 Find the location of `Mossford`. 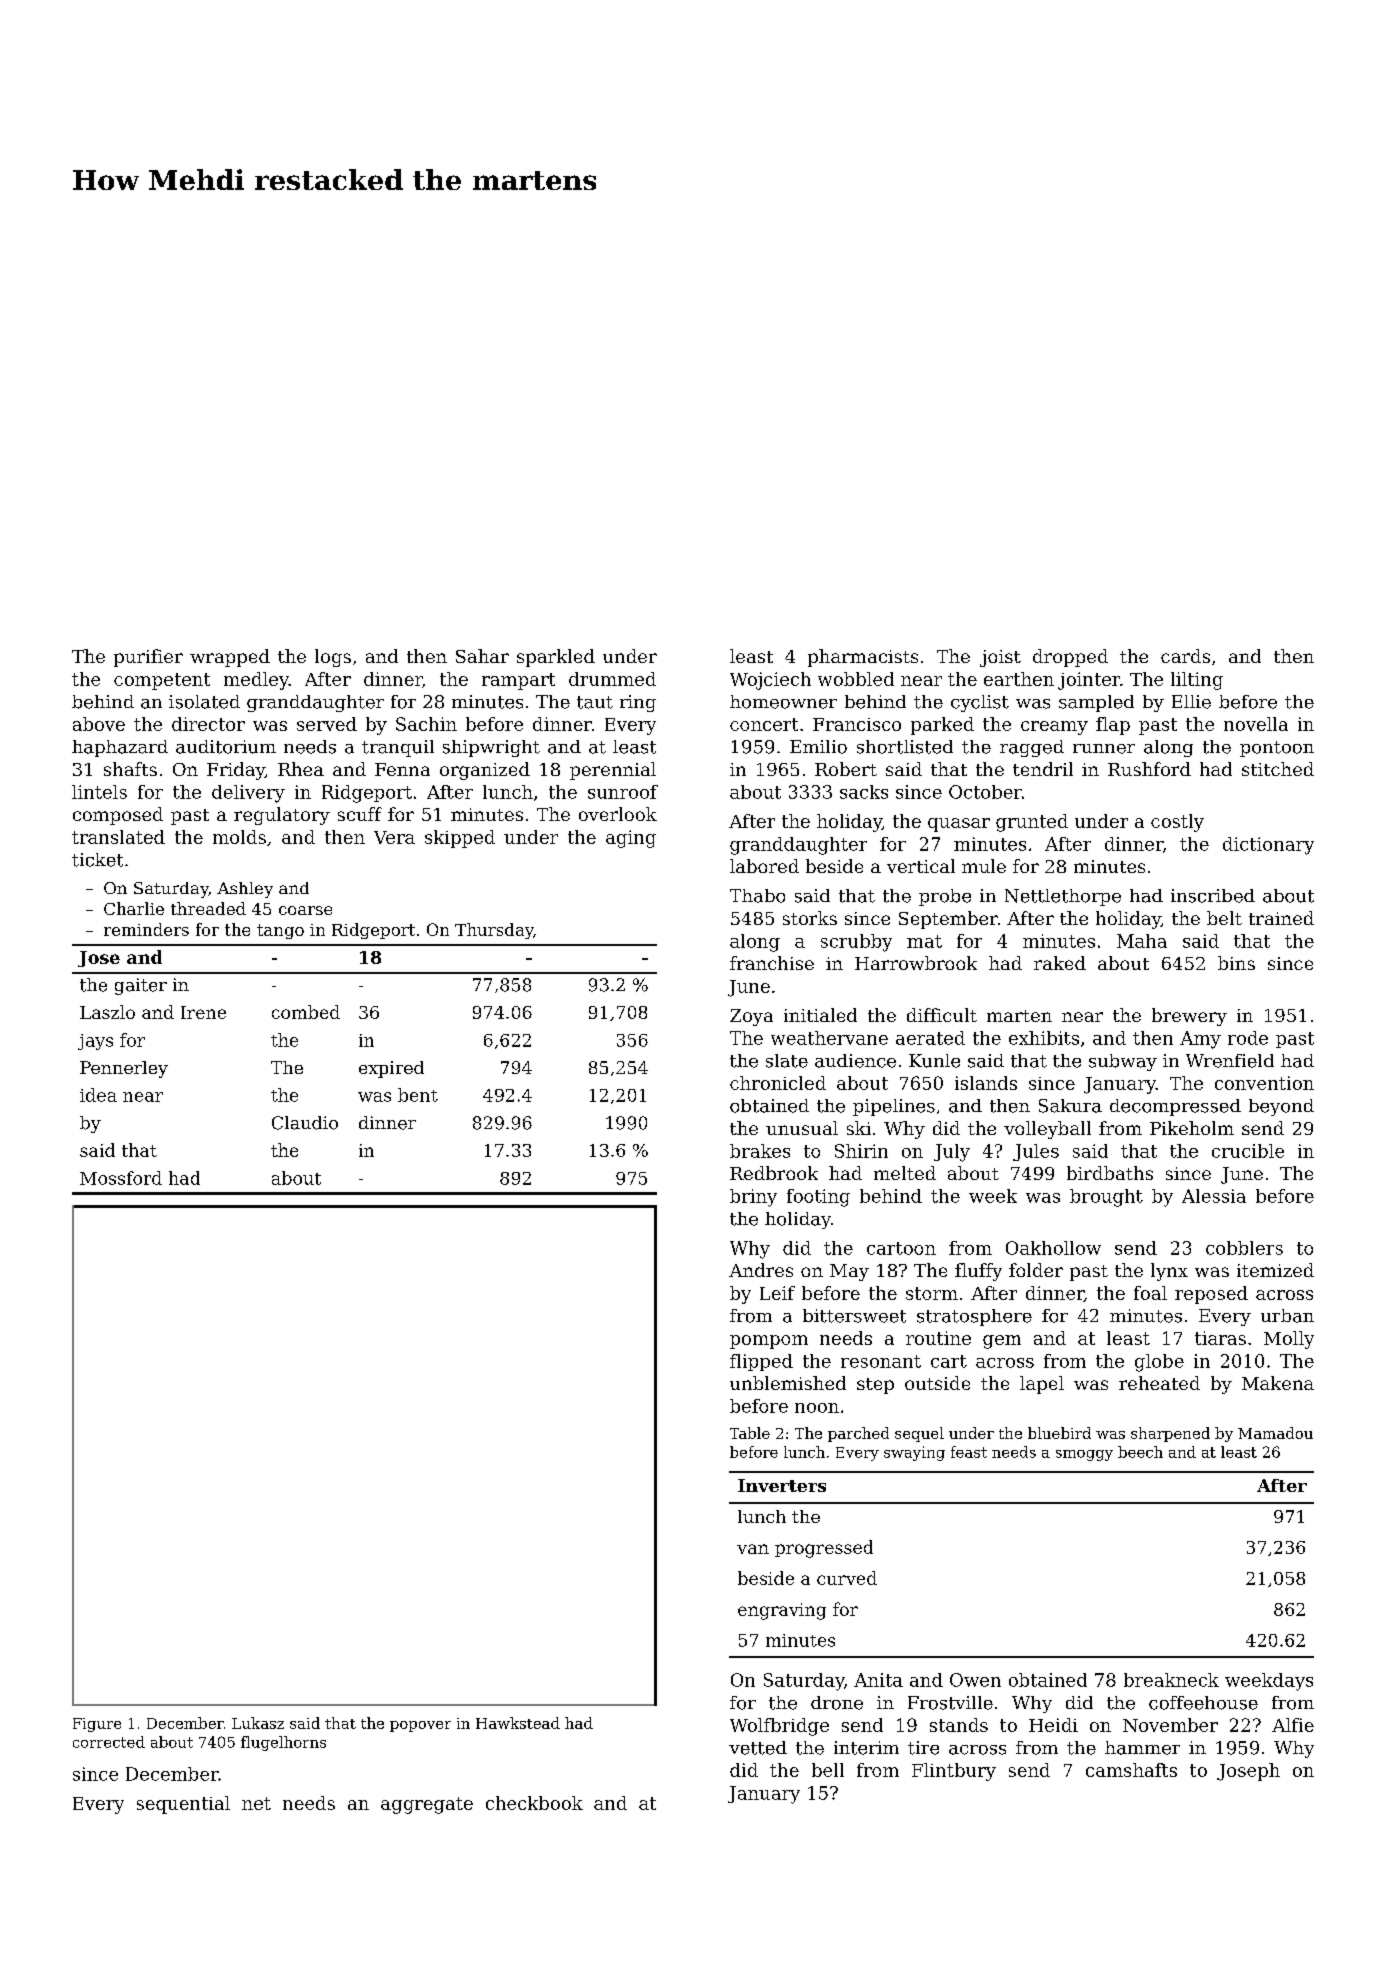

Mossford is located at coordinates (121, 1178).
